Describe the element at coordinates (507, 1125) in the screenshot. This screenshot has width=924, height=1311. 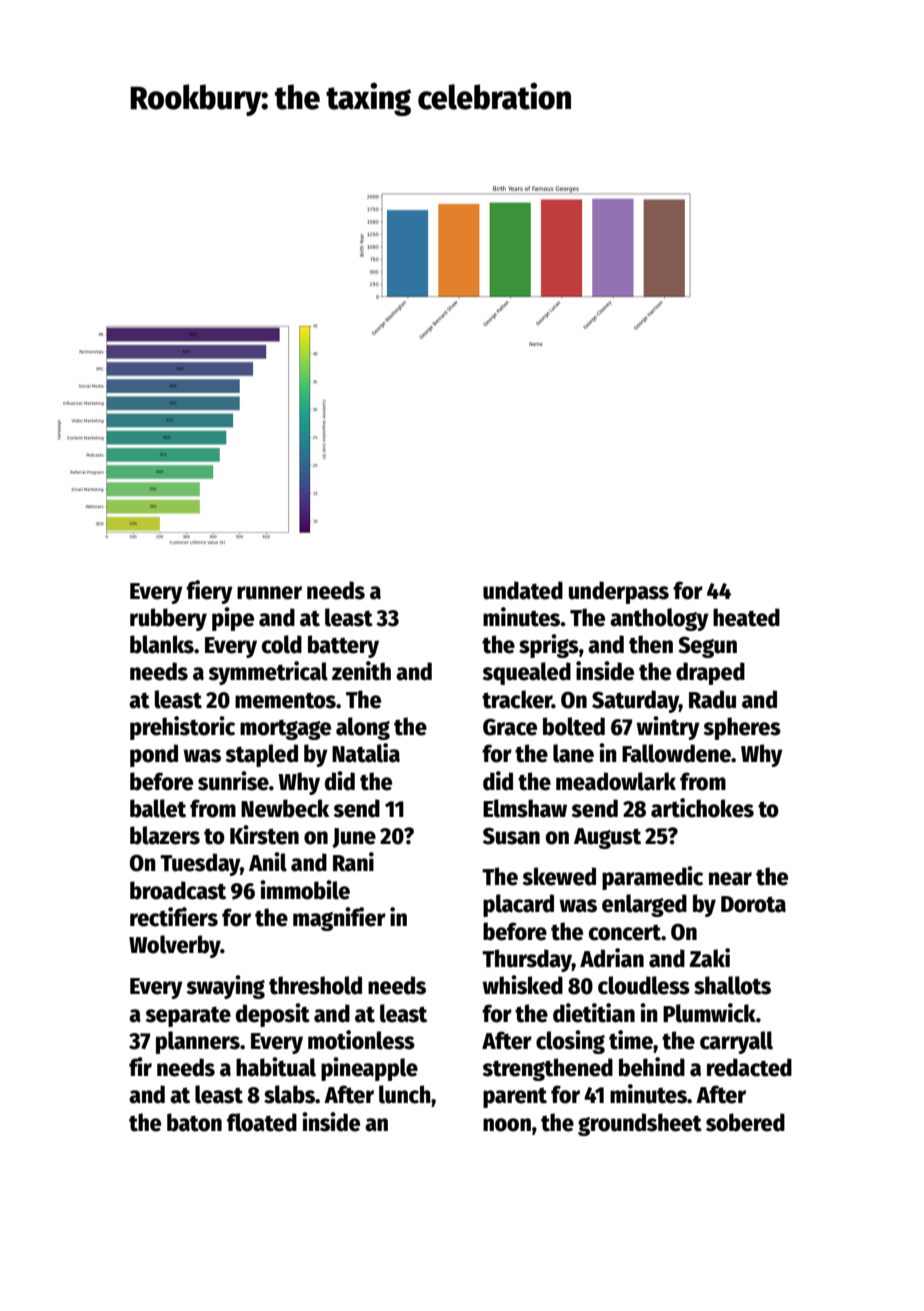
I see `noon` at that location.
